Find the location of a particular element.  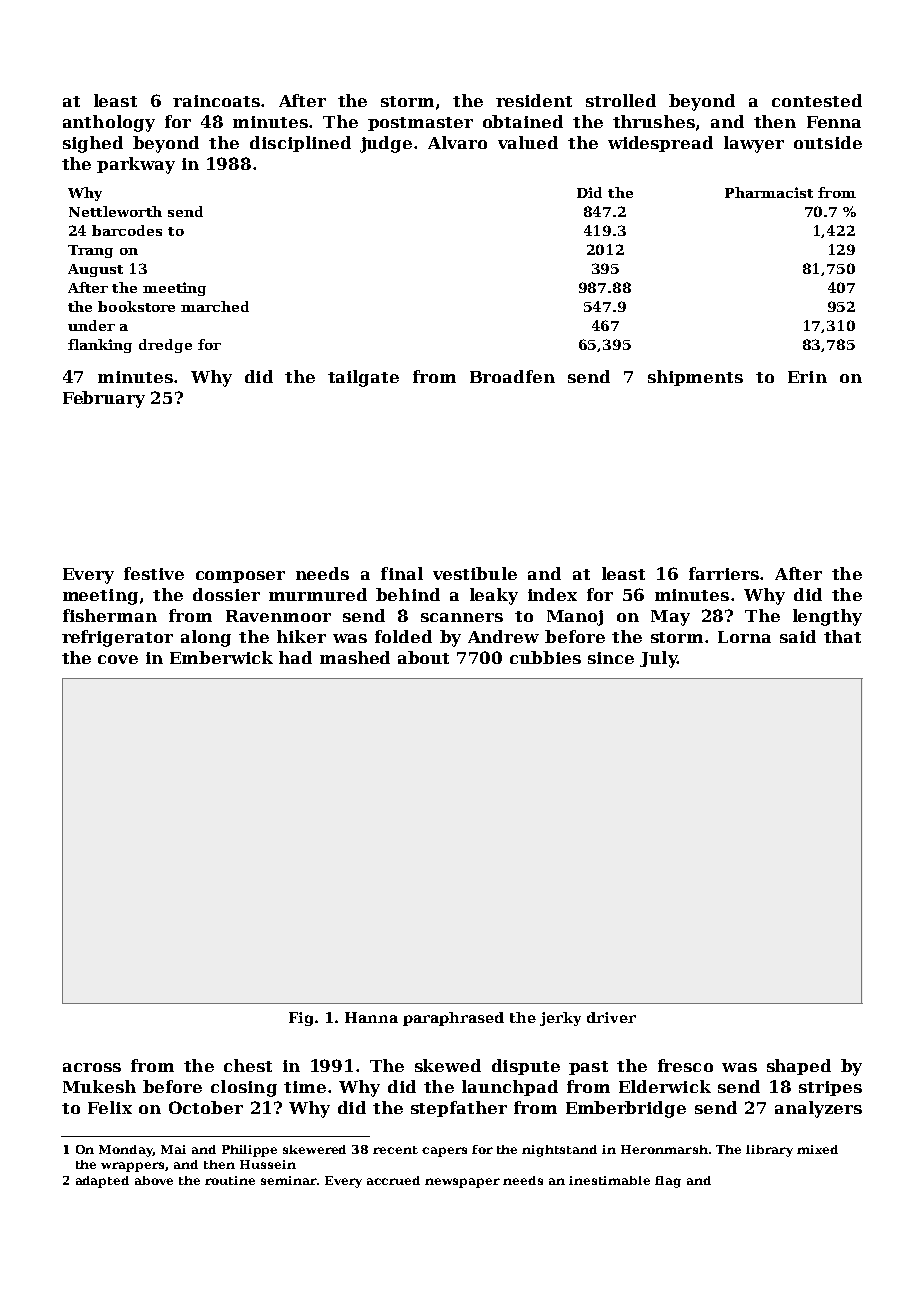

Erin is located at coordinates (807, 377).
